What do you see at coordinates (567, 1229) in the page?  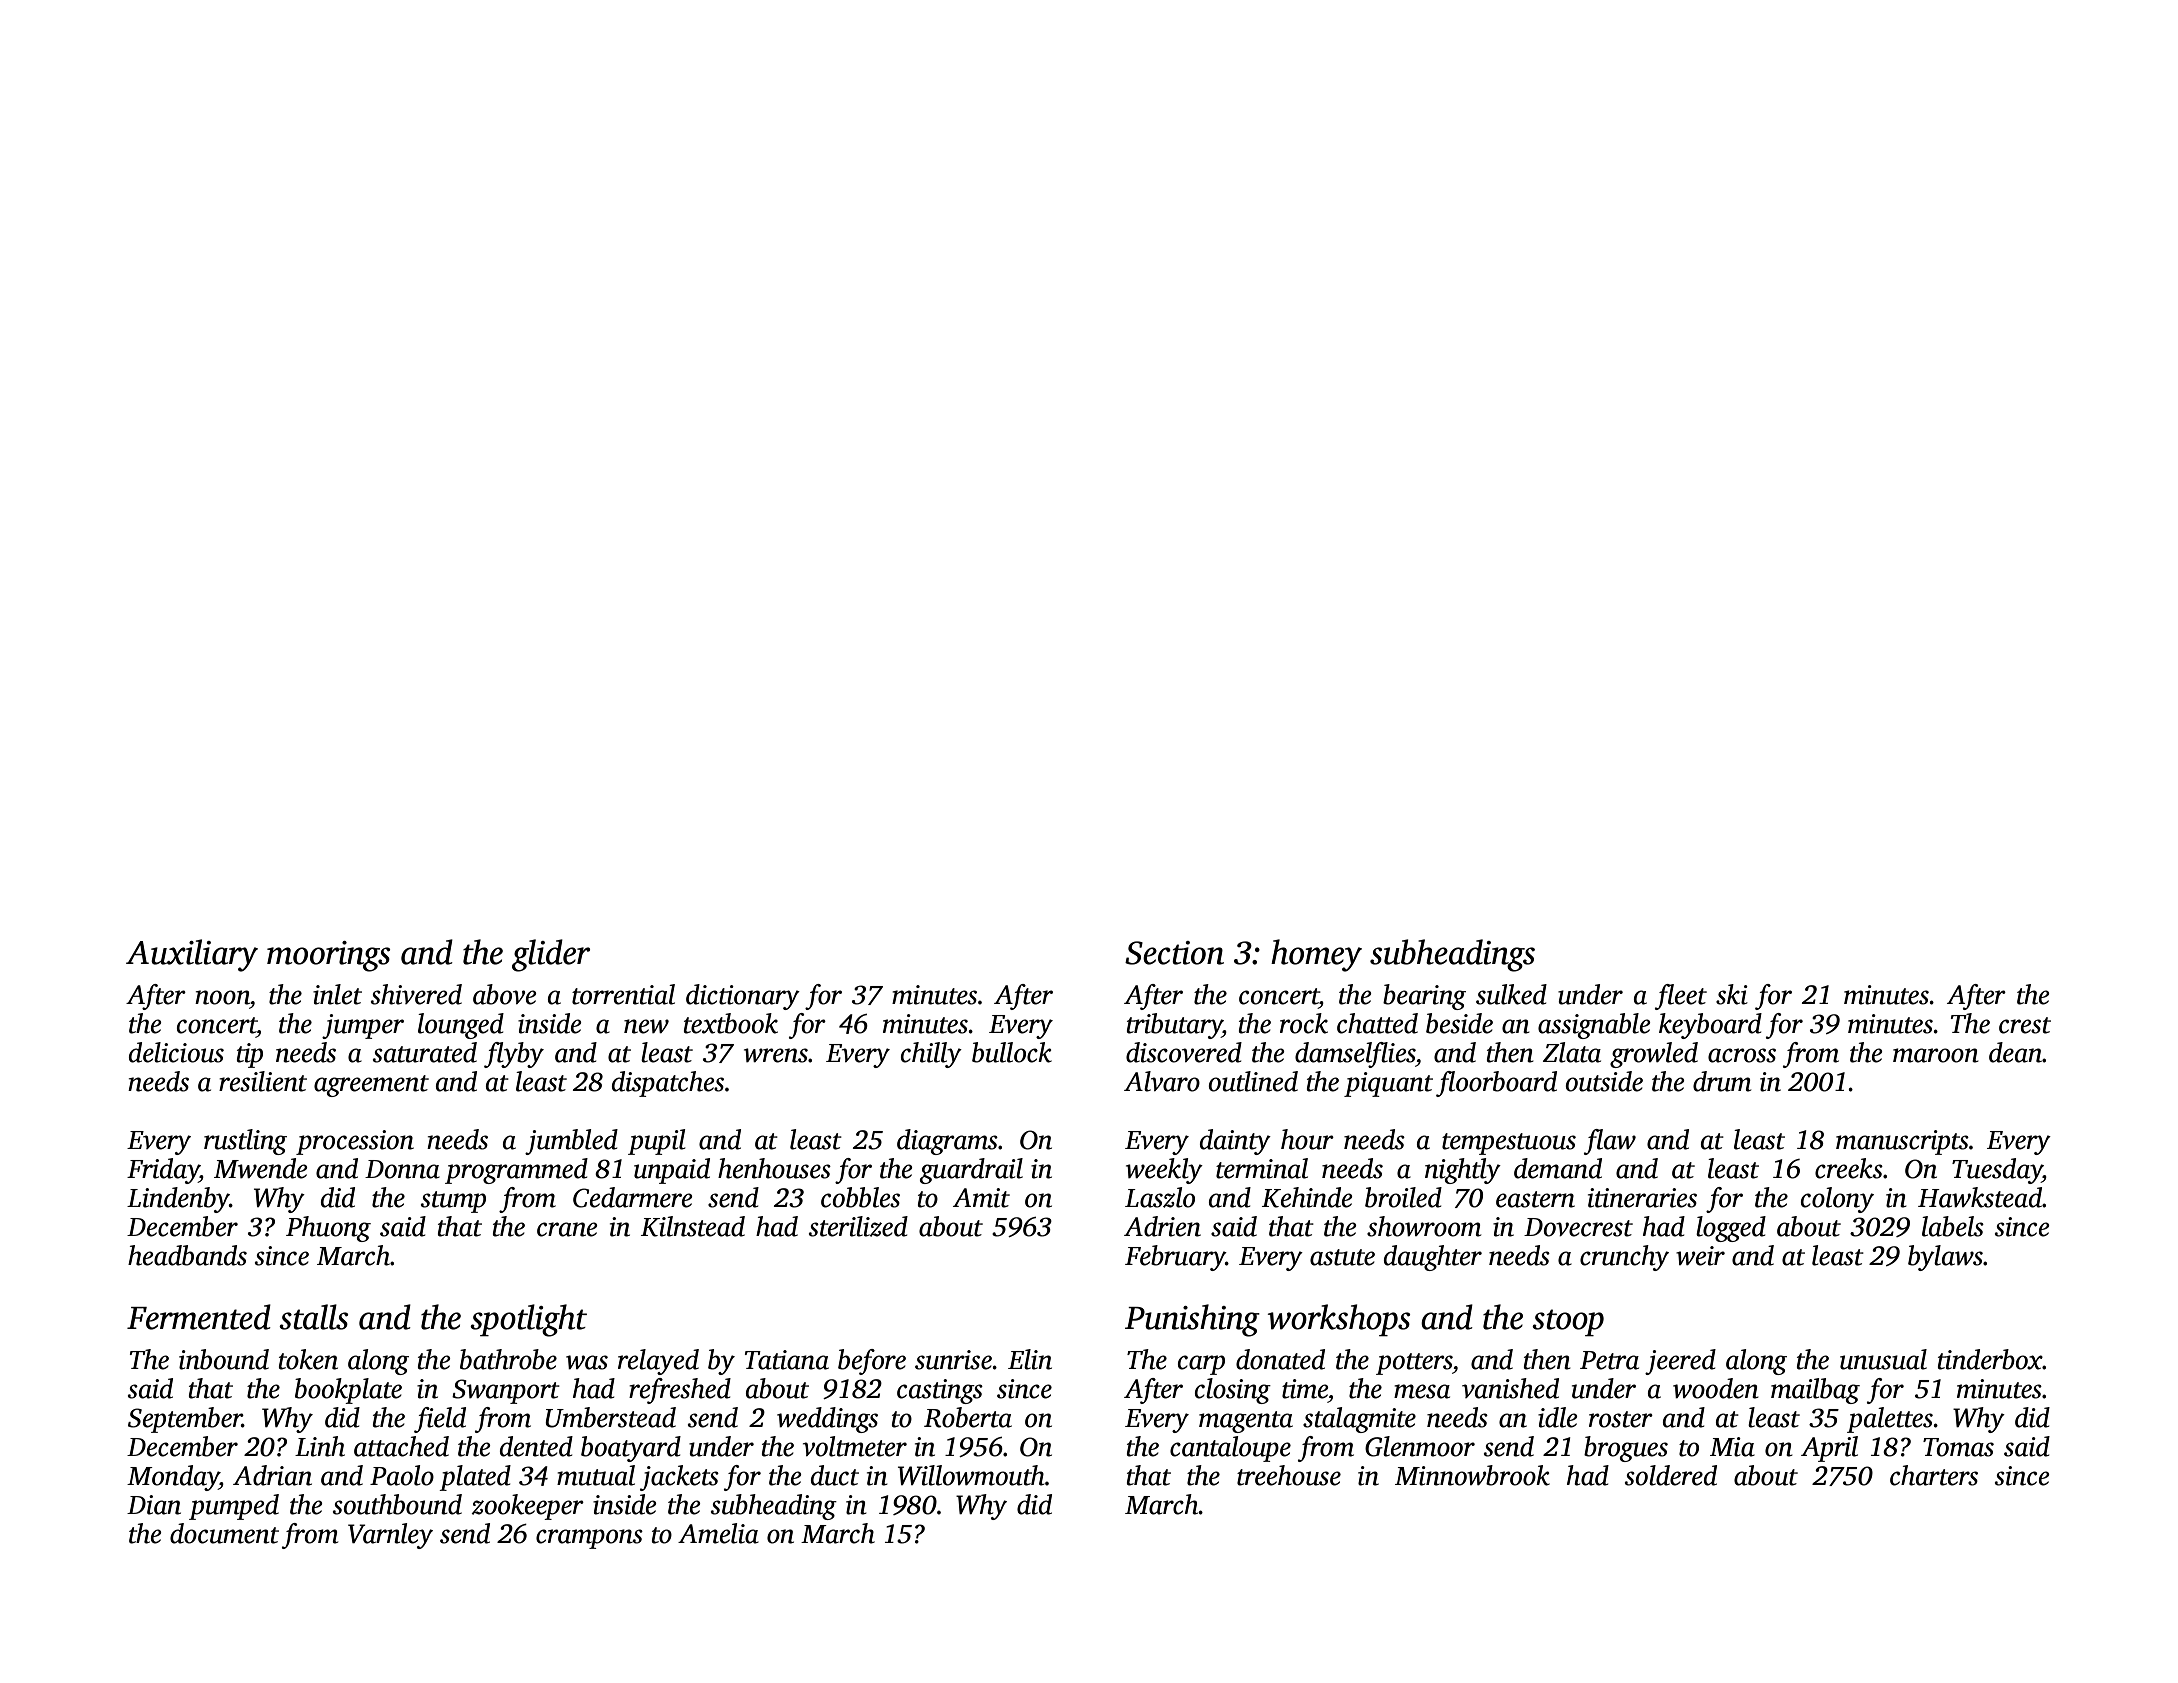 I see `crane` at bounding box center [567, 1229].
